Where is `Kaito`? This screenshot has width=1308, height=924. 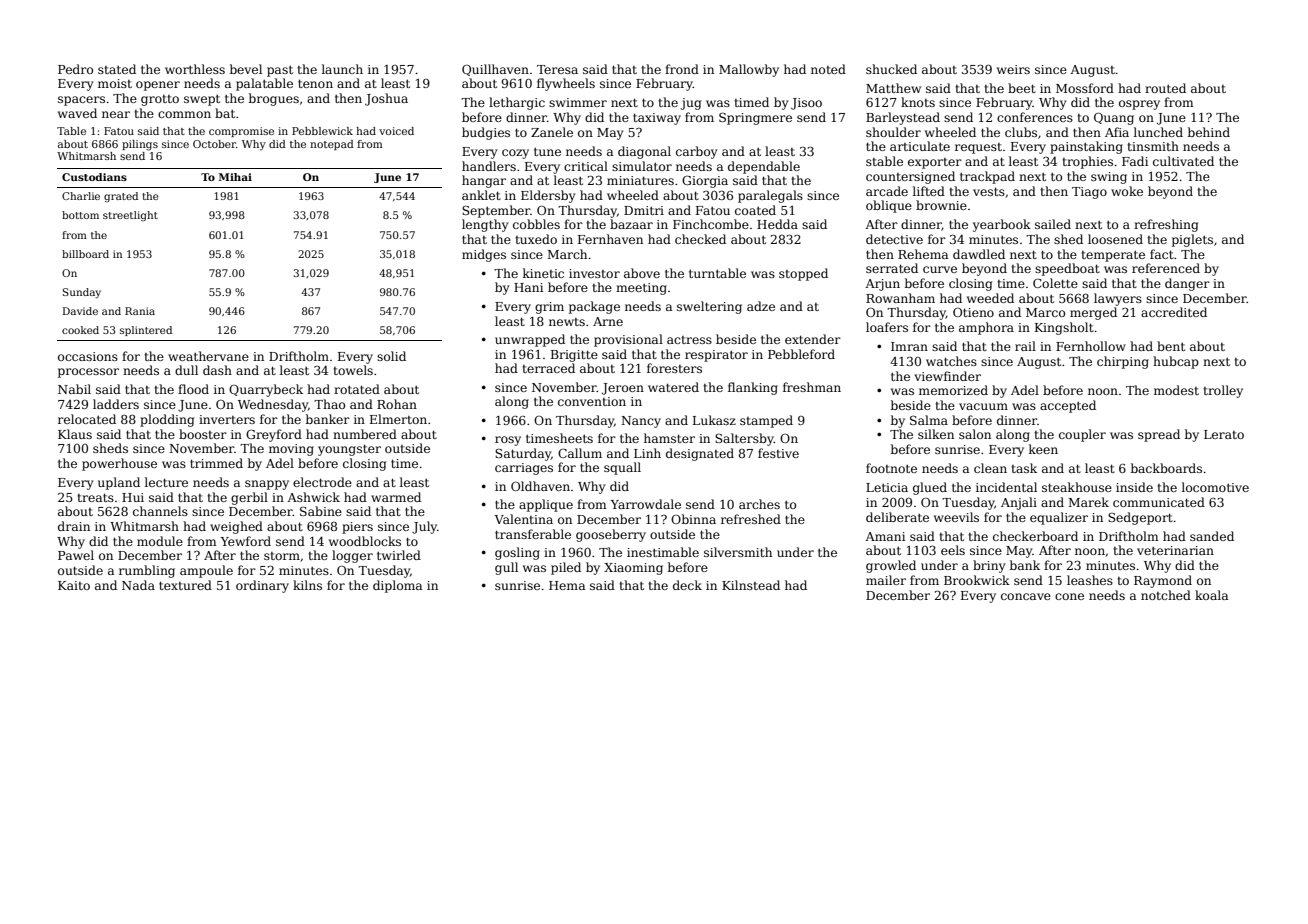 Kaito is located at coordinates (74, 585).
